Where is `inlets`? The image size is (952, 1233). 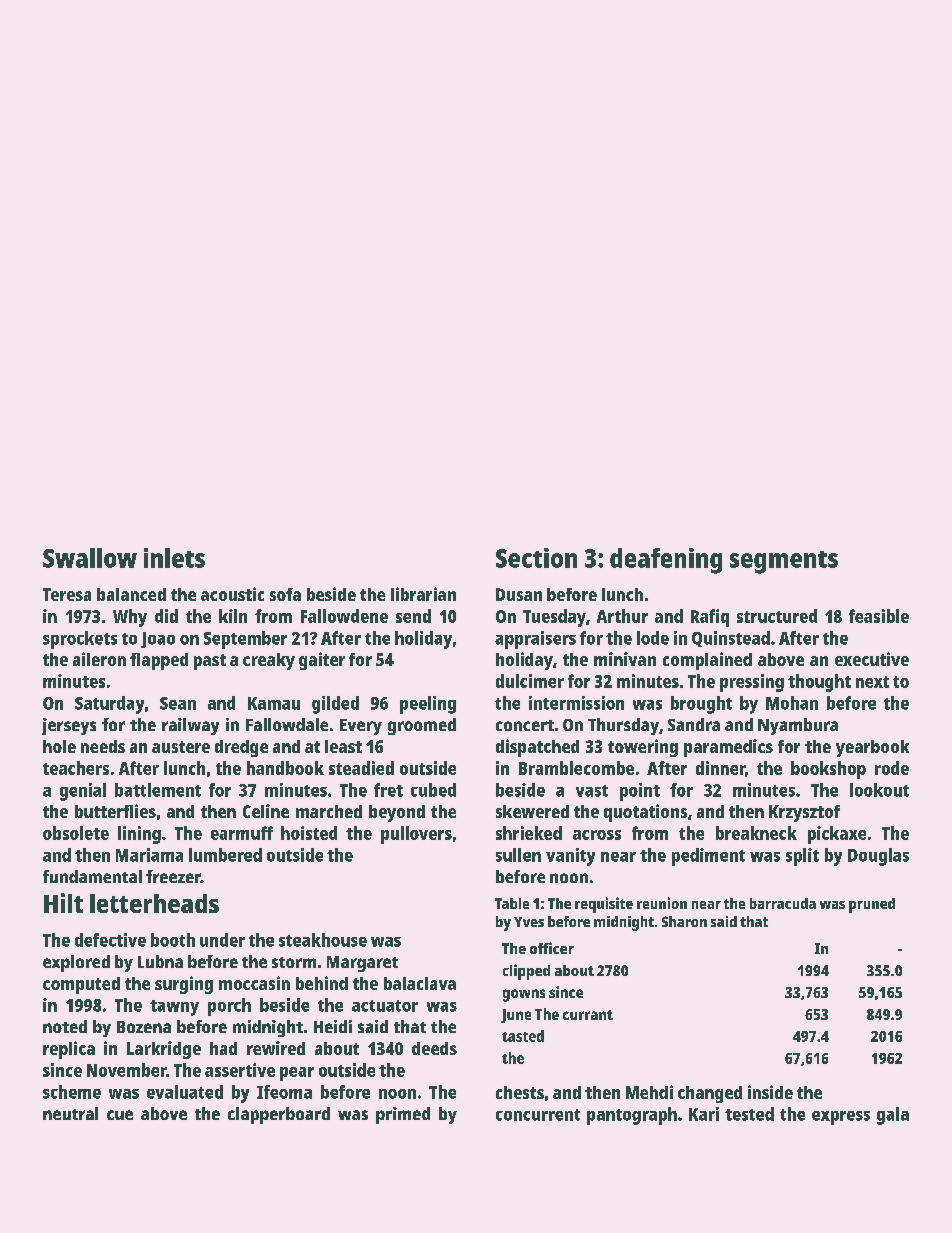 inlets is located at coordinates (174, 558).
